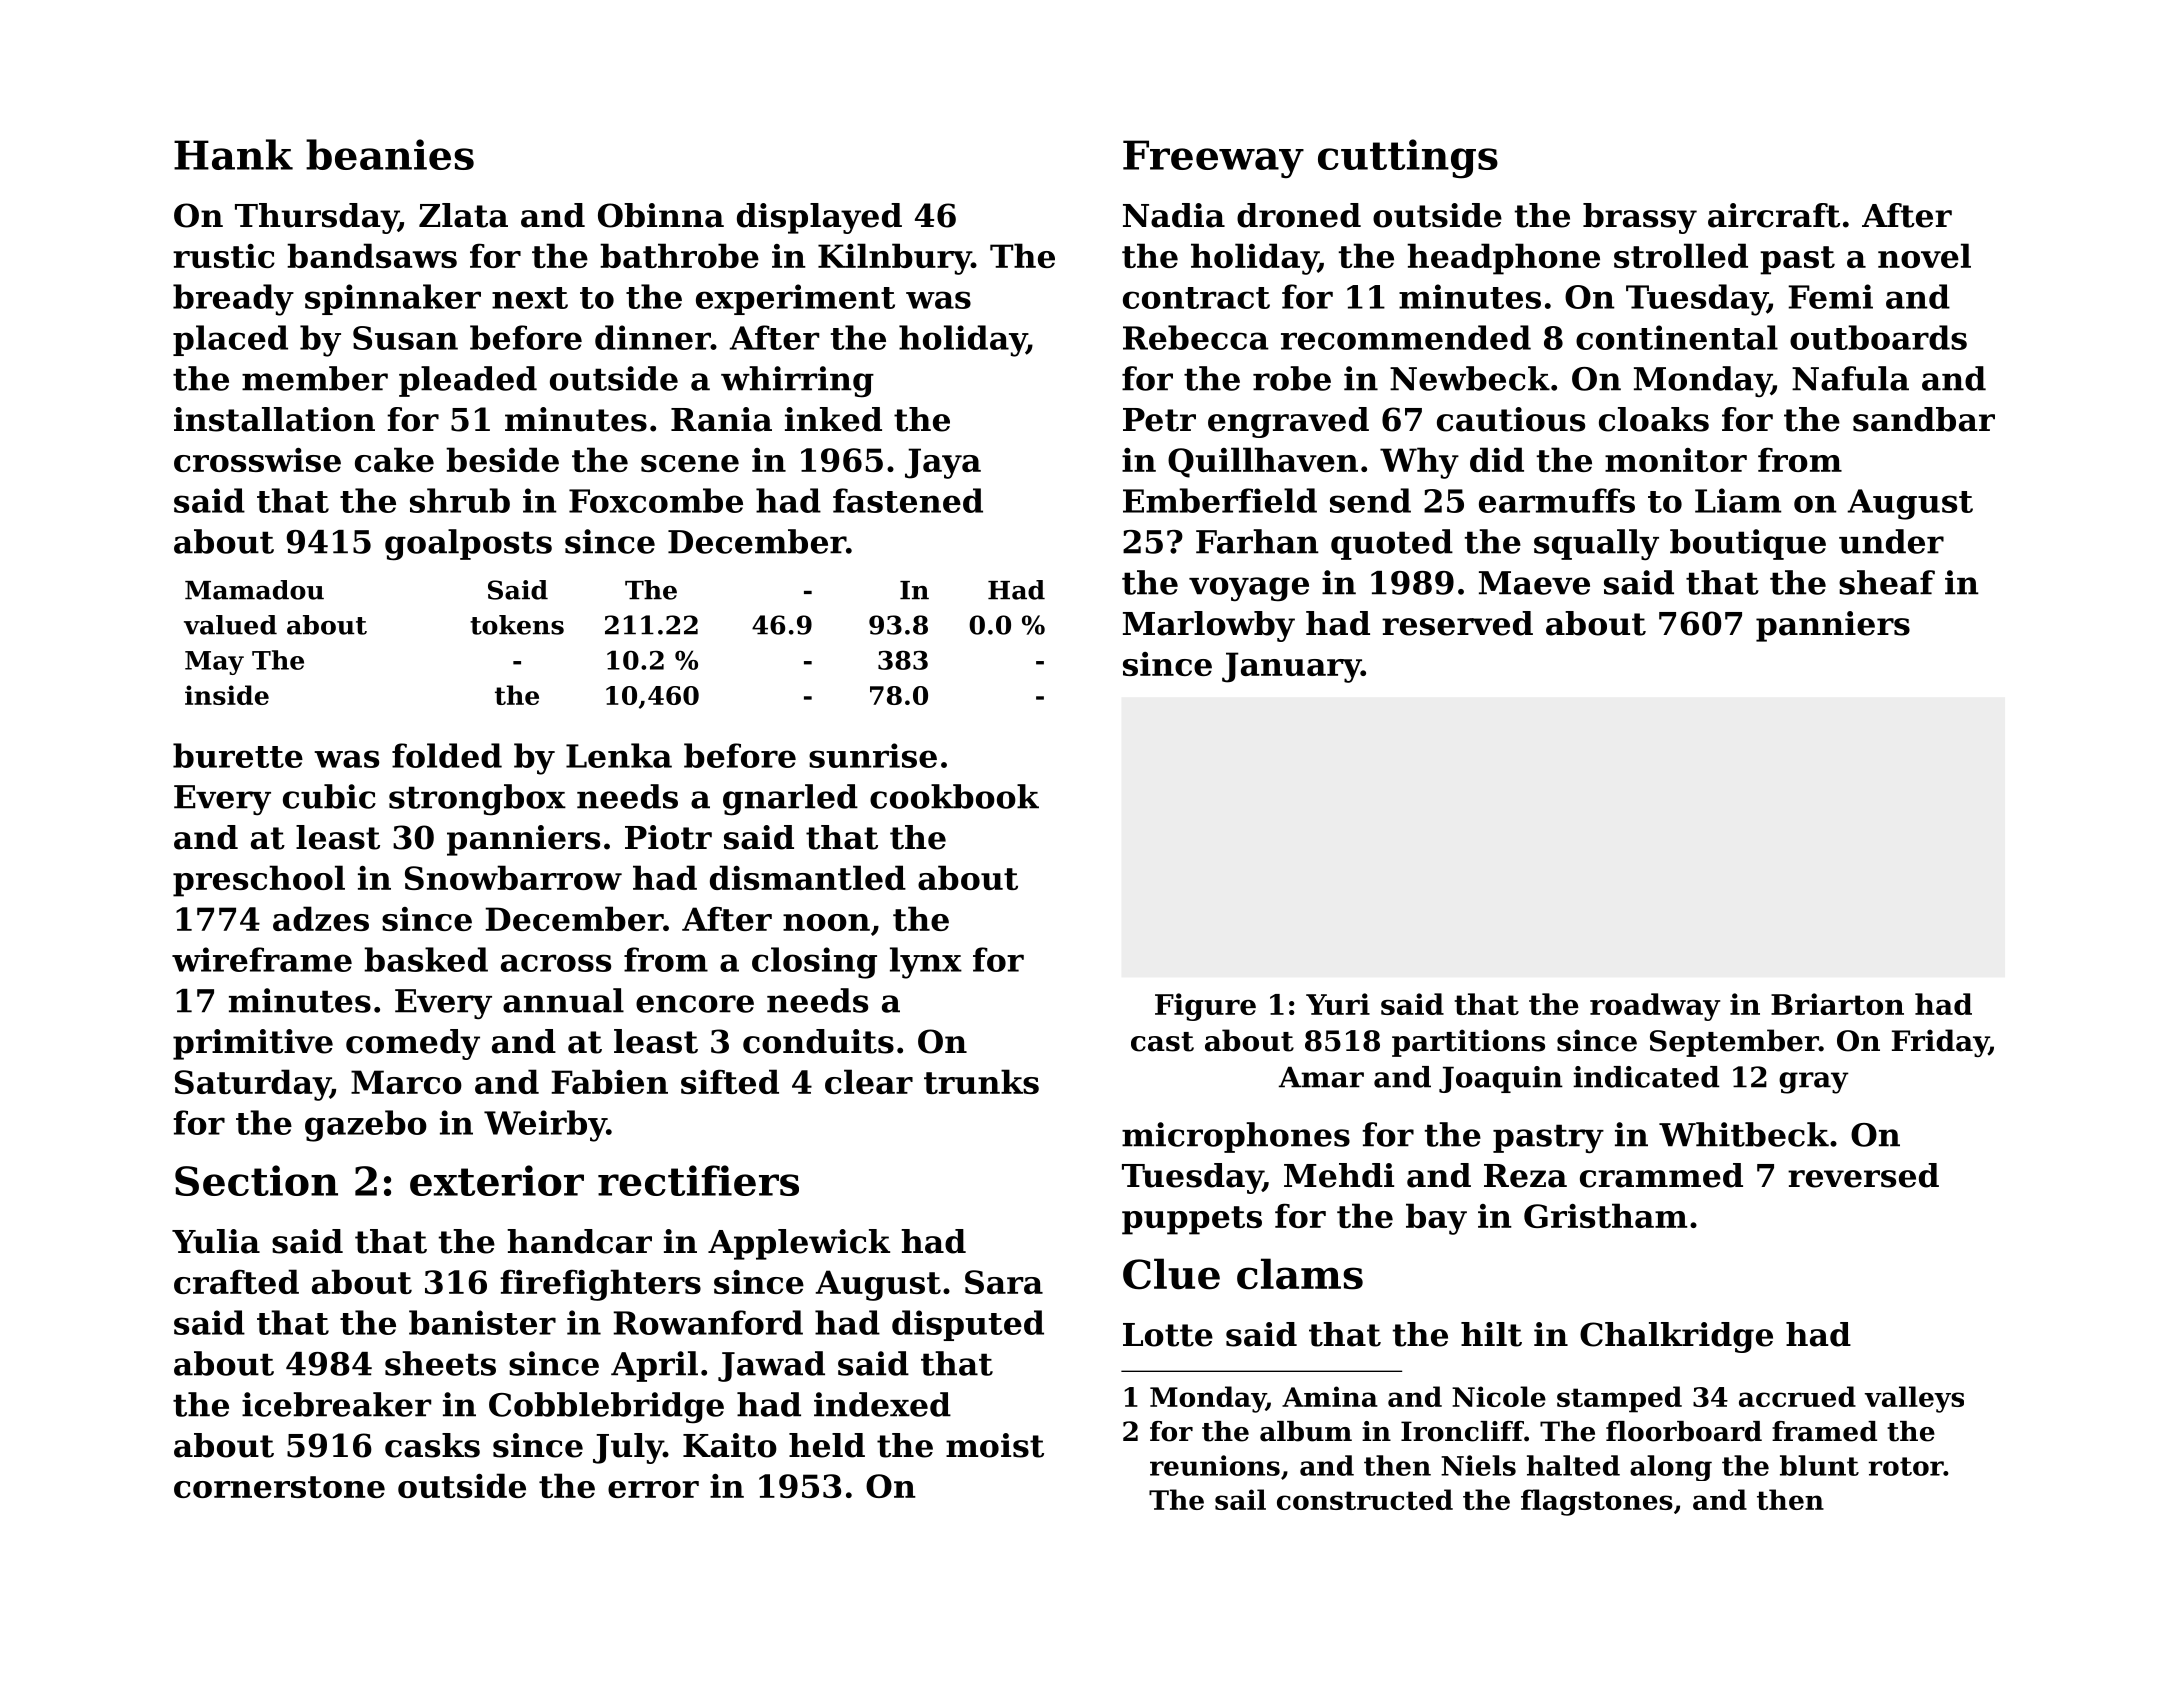  Describe the element at coordinates (1837, 1004) in the screenshot. I see `Briarton` at that location.
